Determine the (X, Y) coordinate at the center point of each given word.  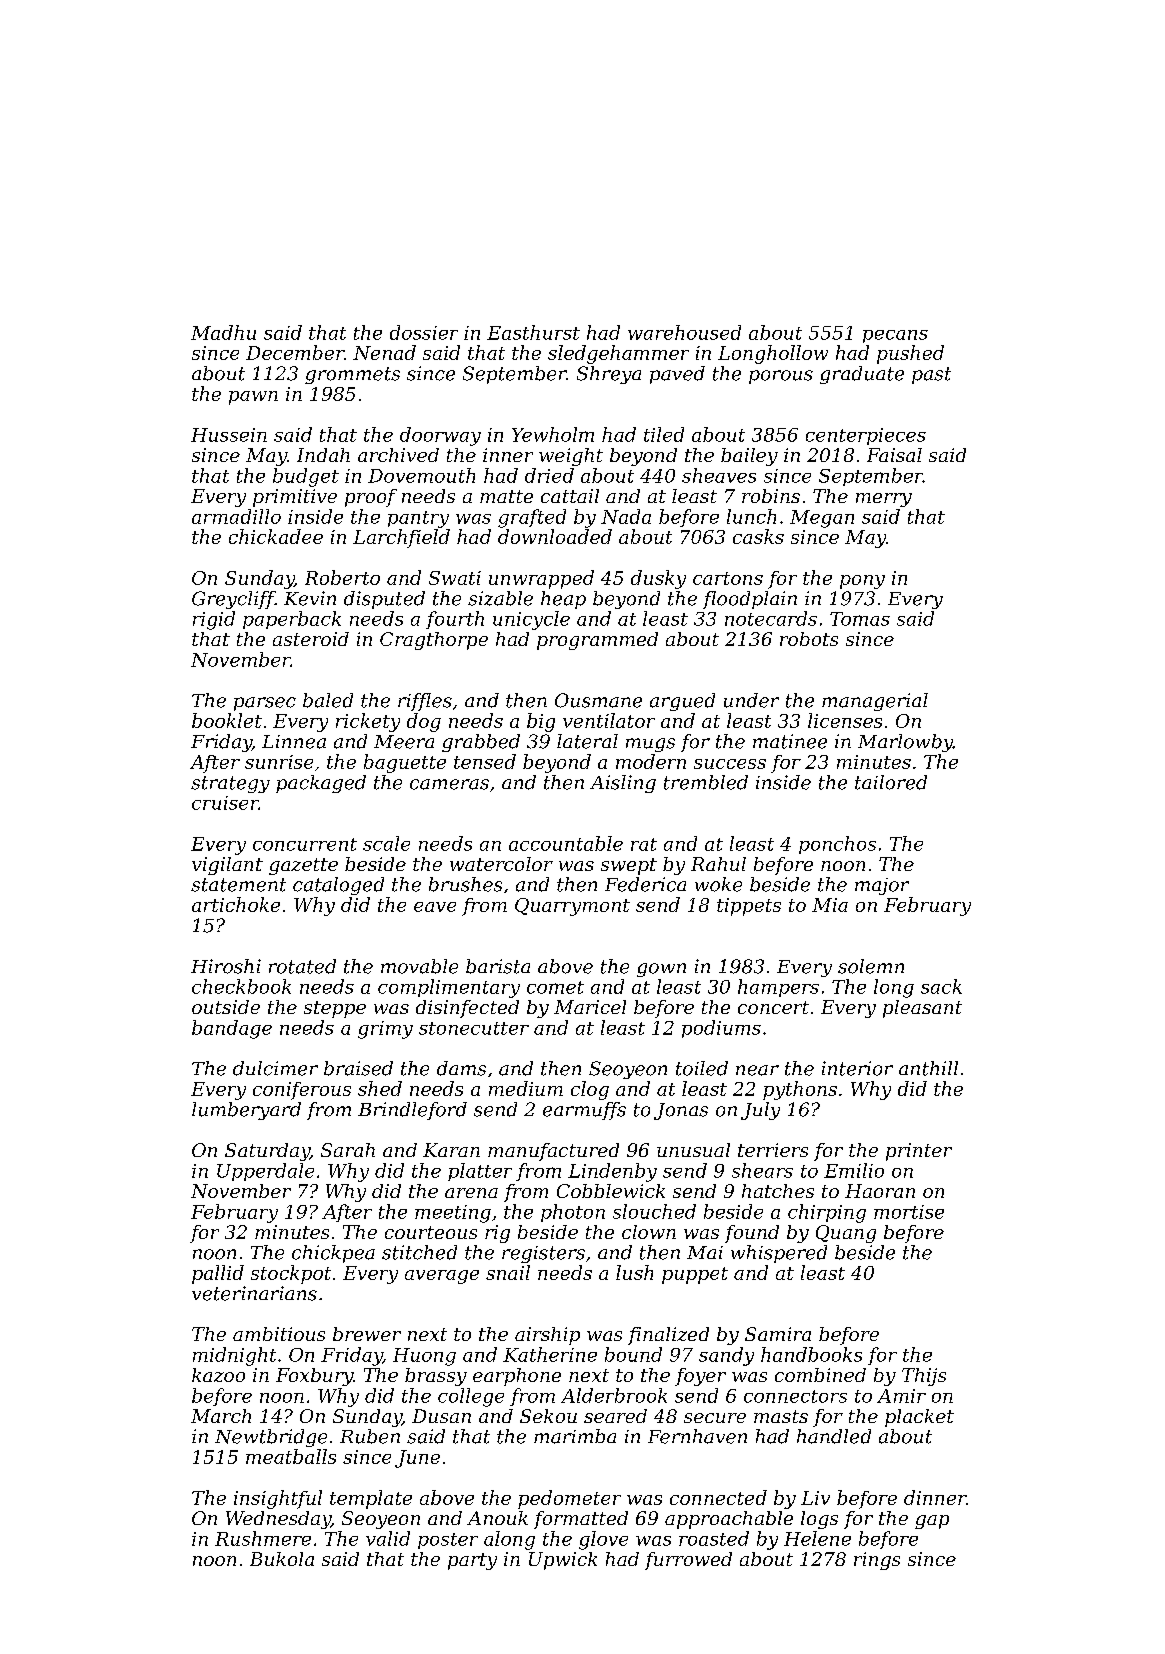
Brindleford (412, 1111)
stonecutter (474, 1028)
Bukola (282, 1559)
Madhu (223, 332)
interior (857, 1068)
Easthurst (533, 332)
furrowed (688, 1561)
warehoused (684, 332)
